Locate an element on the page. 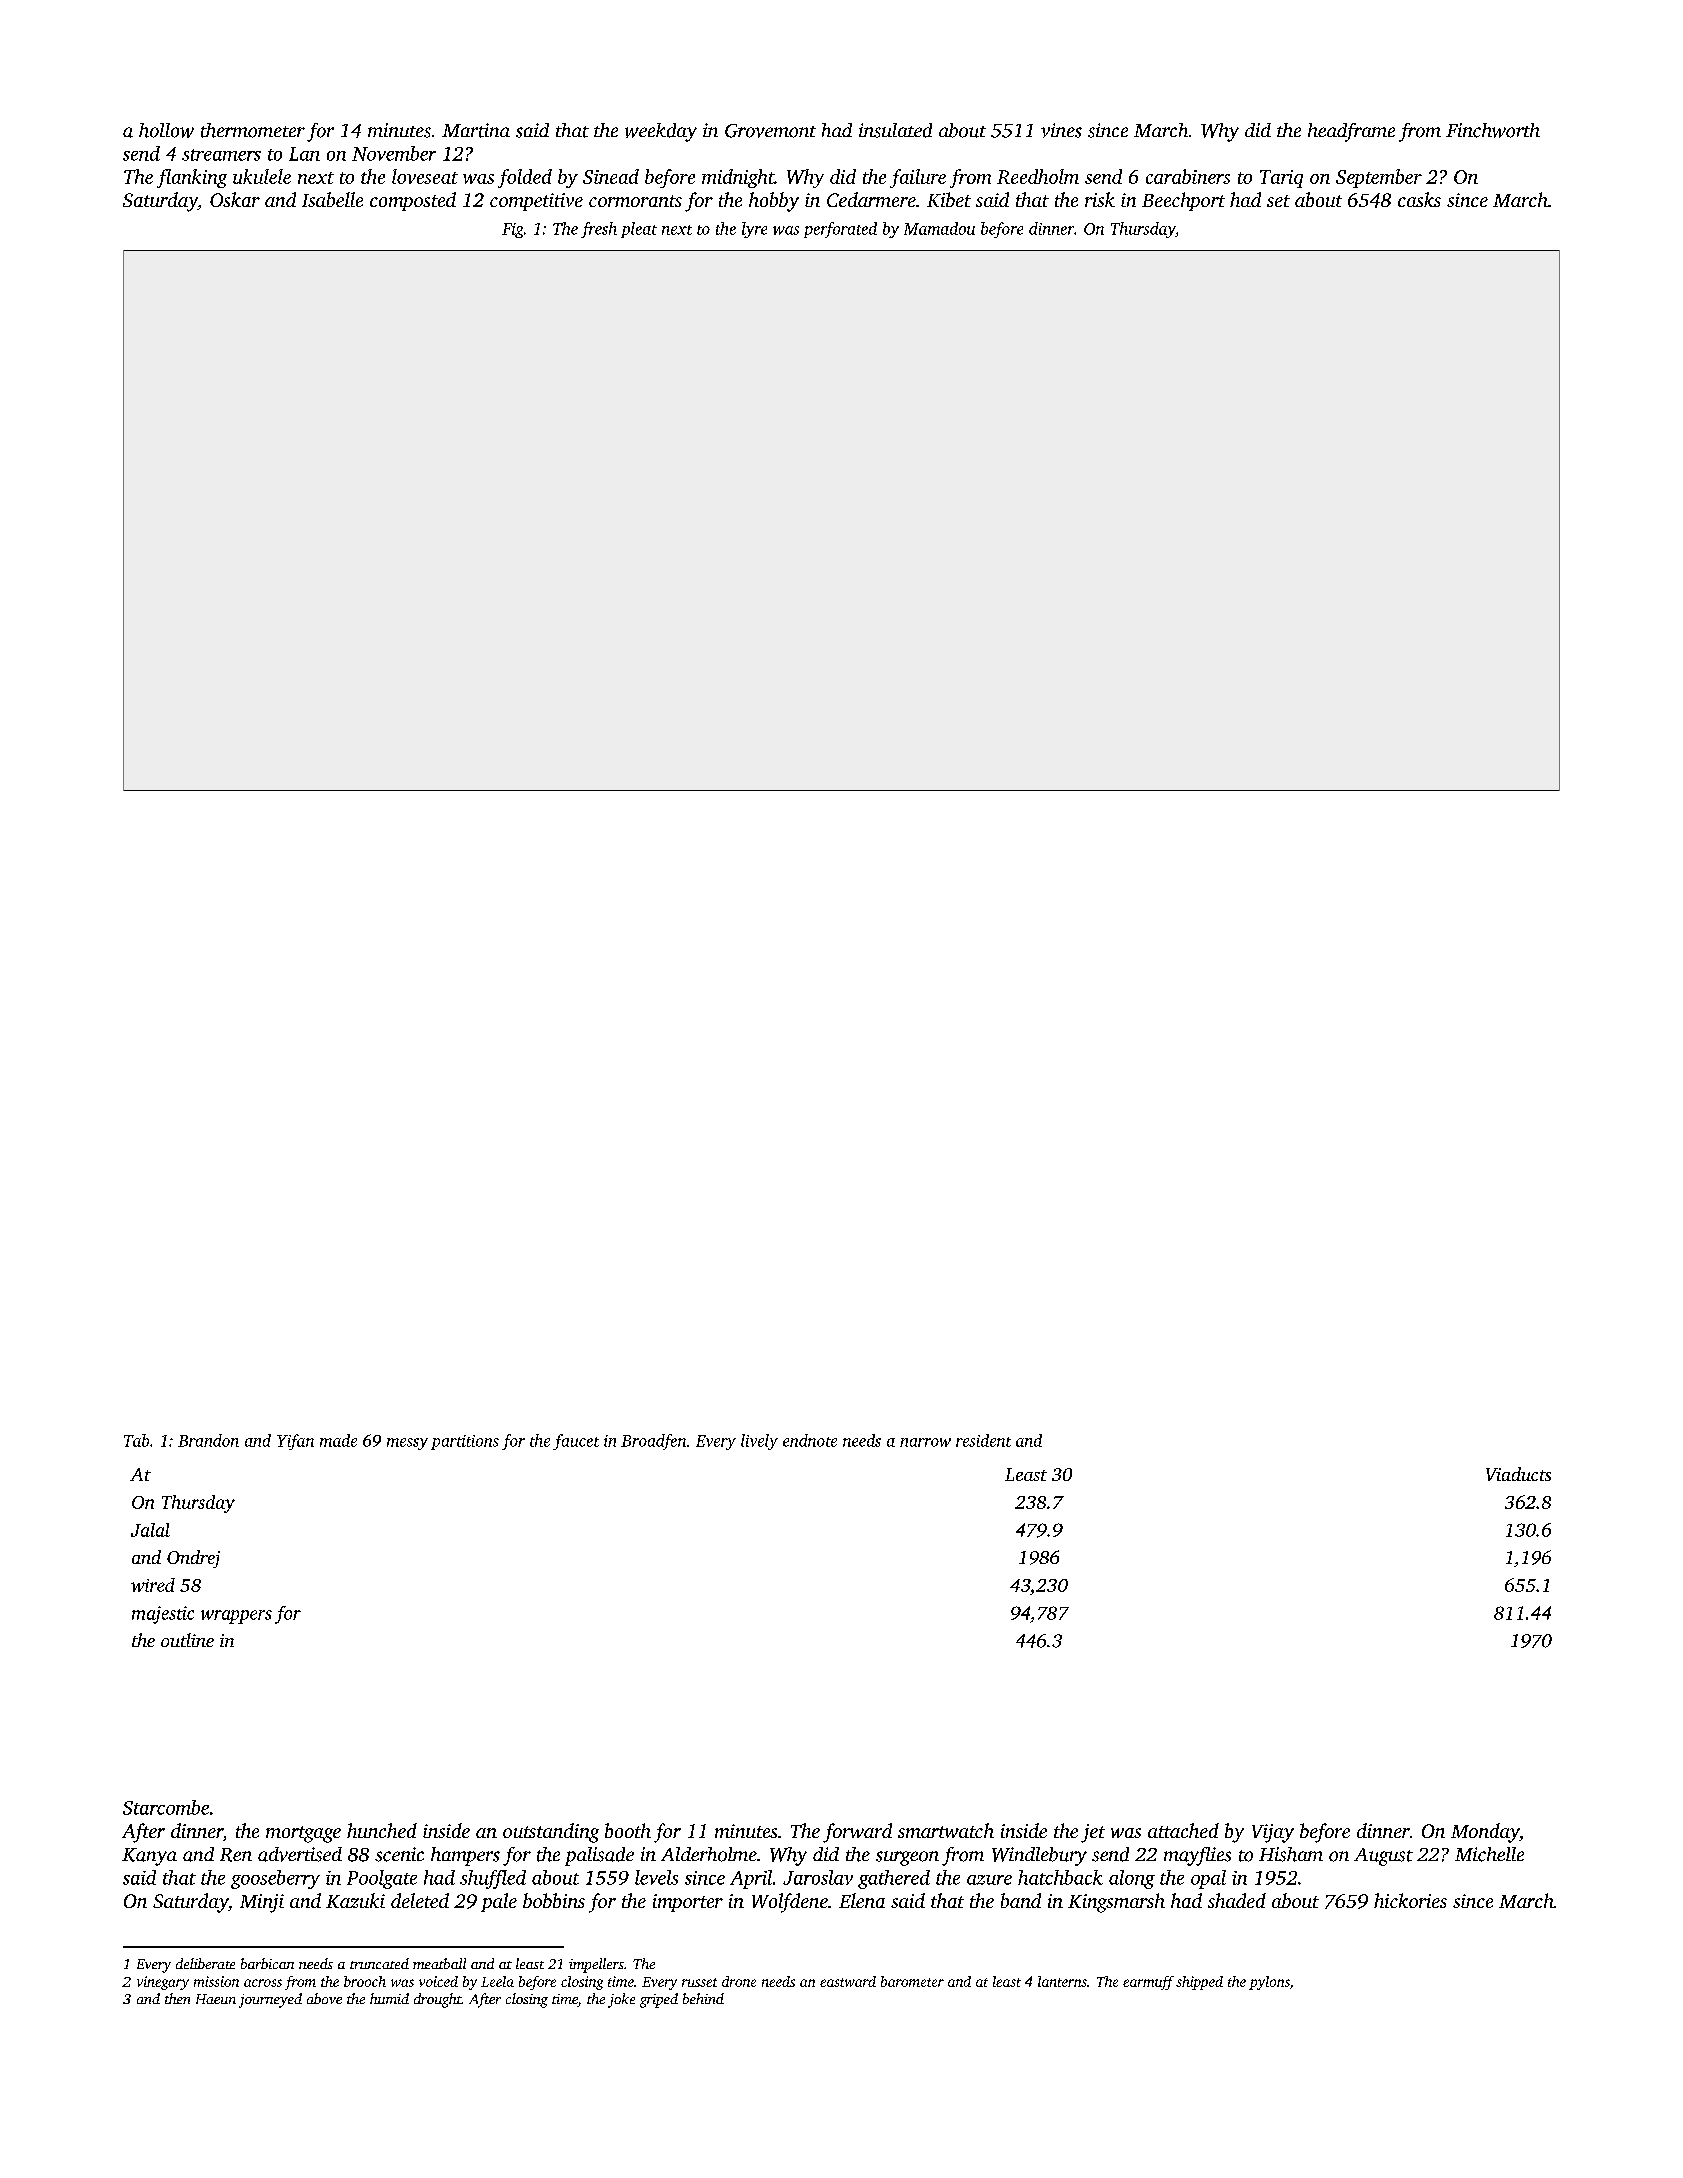  Jalal is located at coordinates (150, 1530).
